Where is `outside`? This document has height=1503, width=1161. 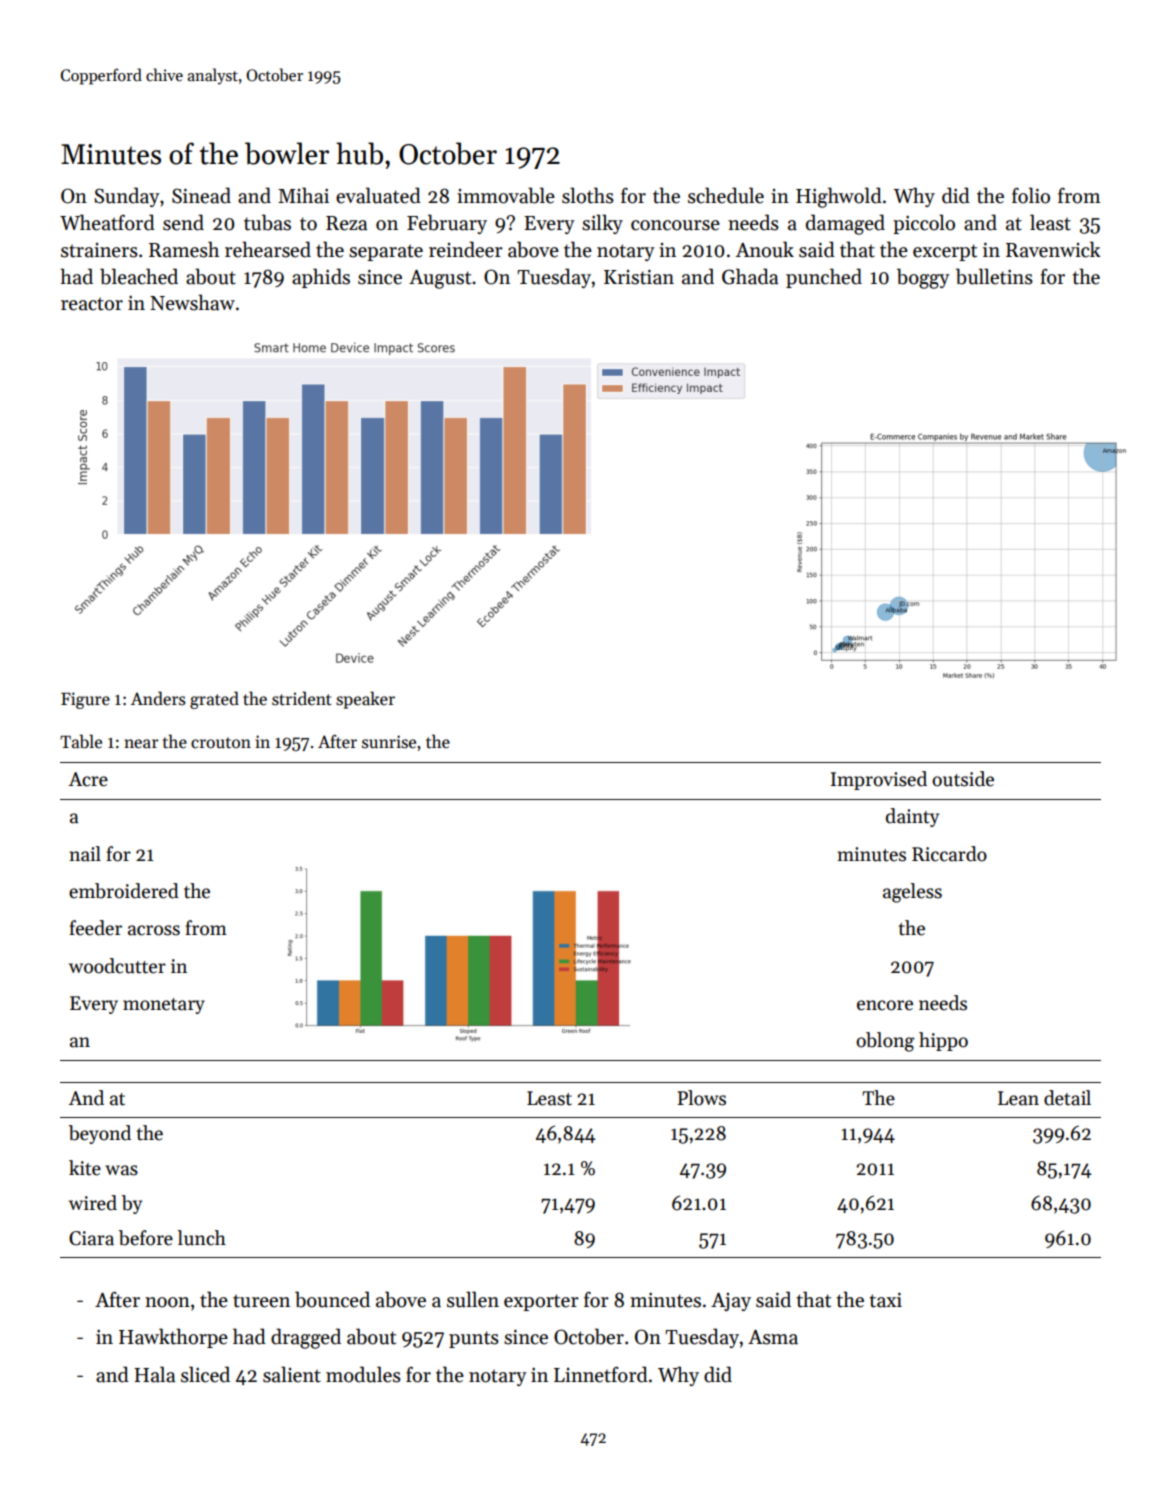
outside is located at coordinates (963, 779).
